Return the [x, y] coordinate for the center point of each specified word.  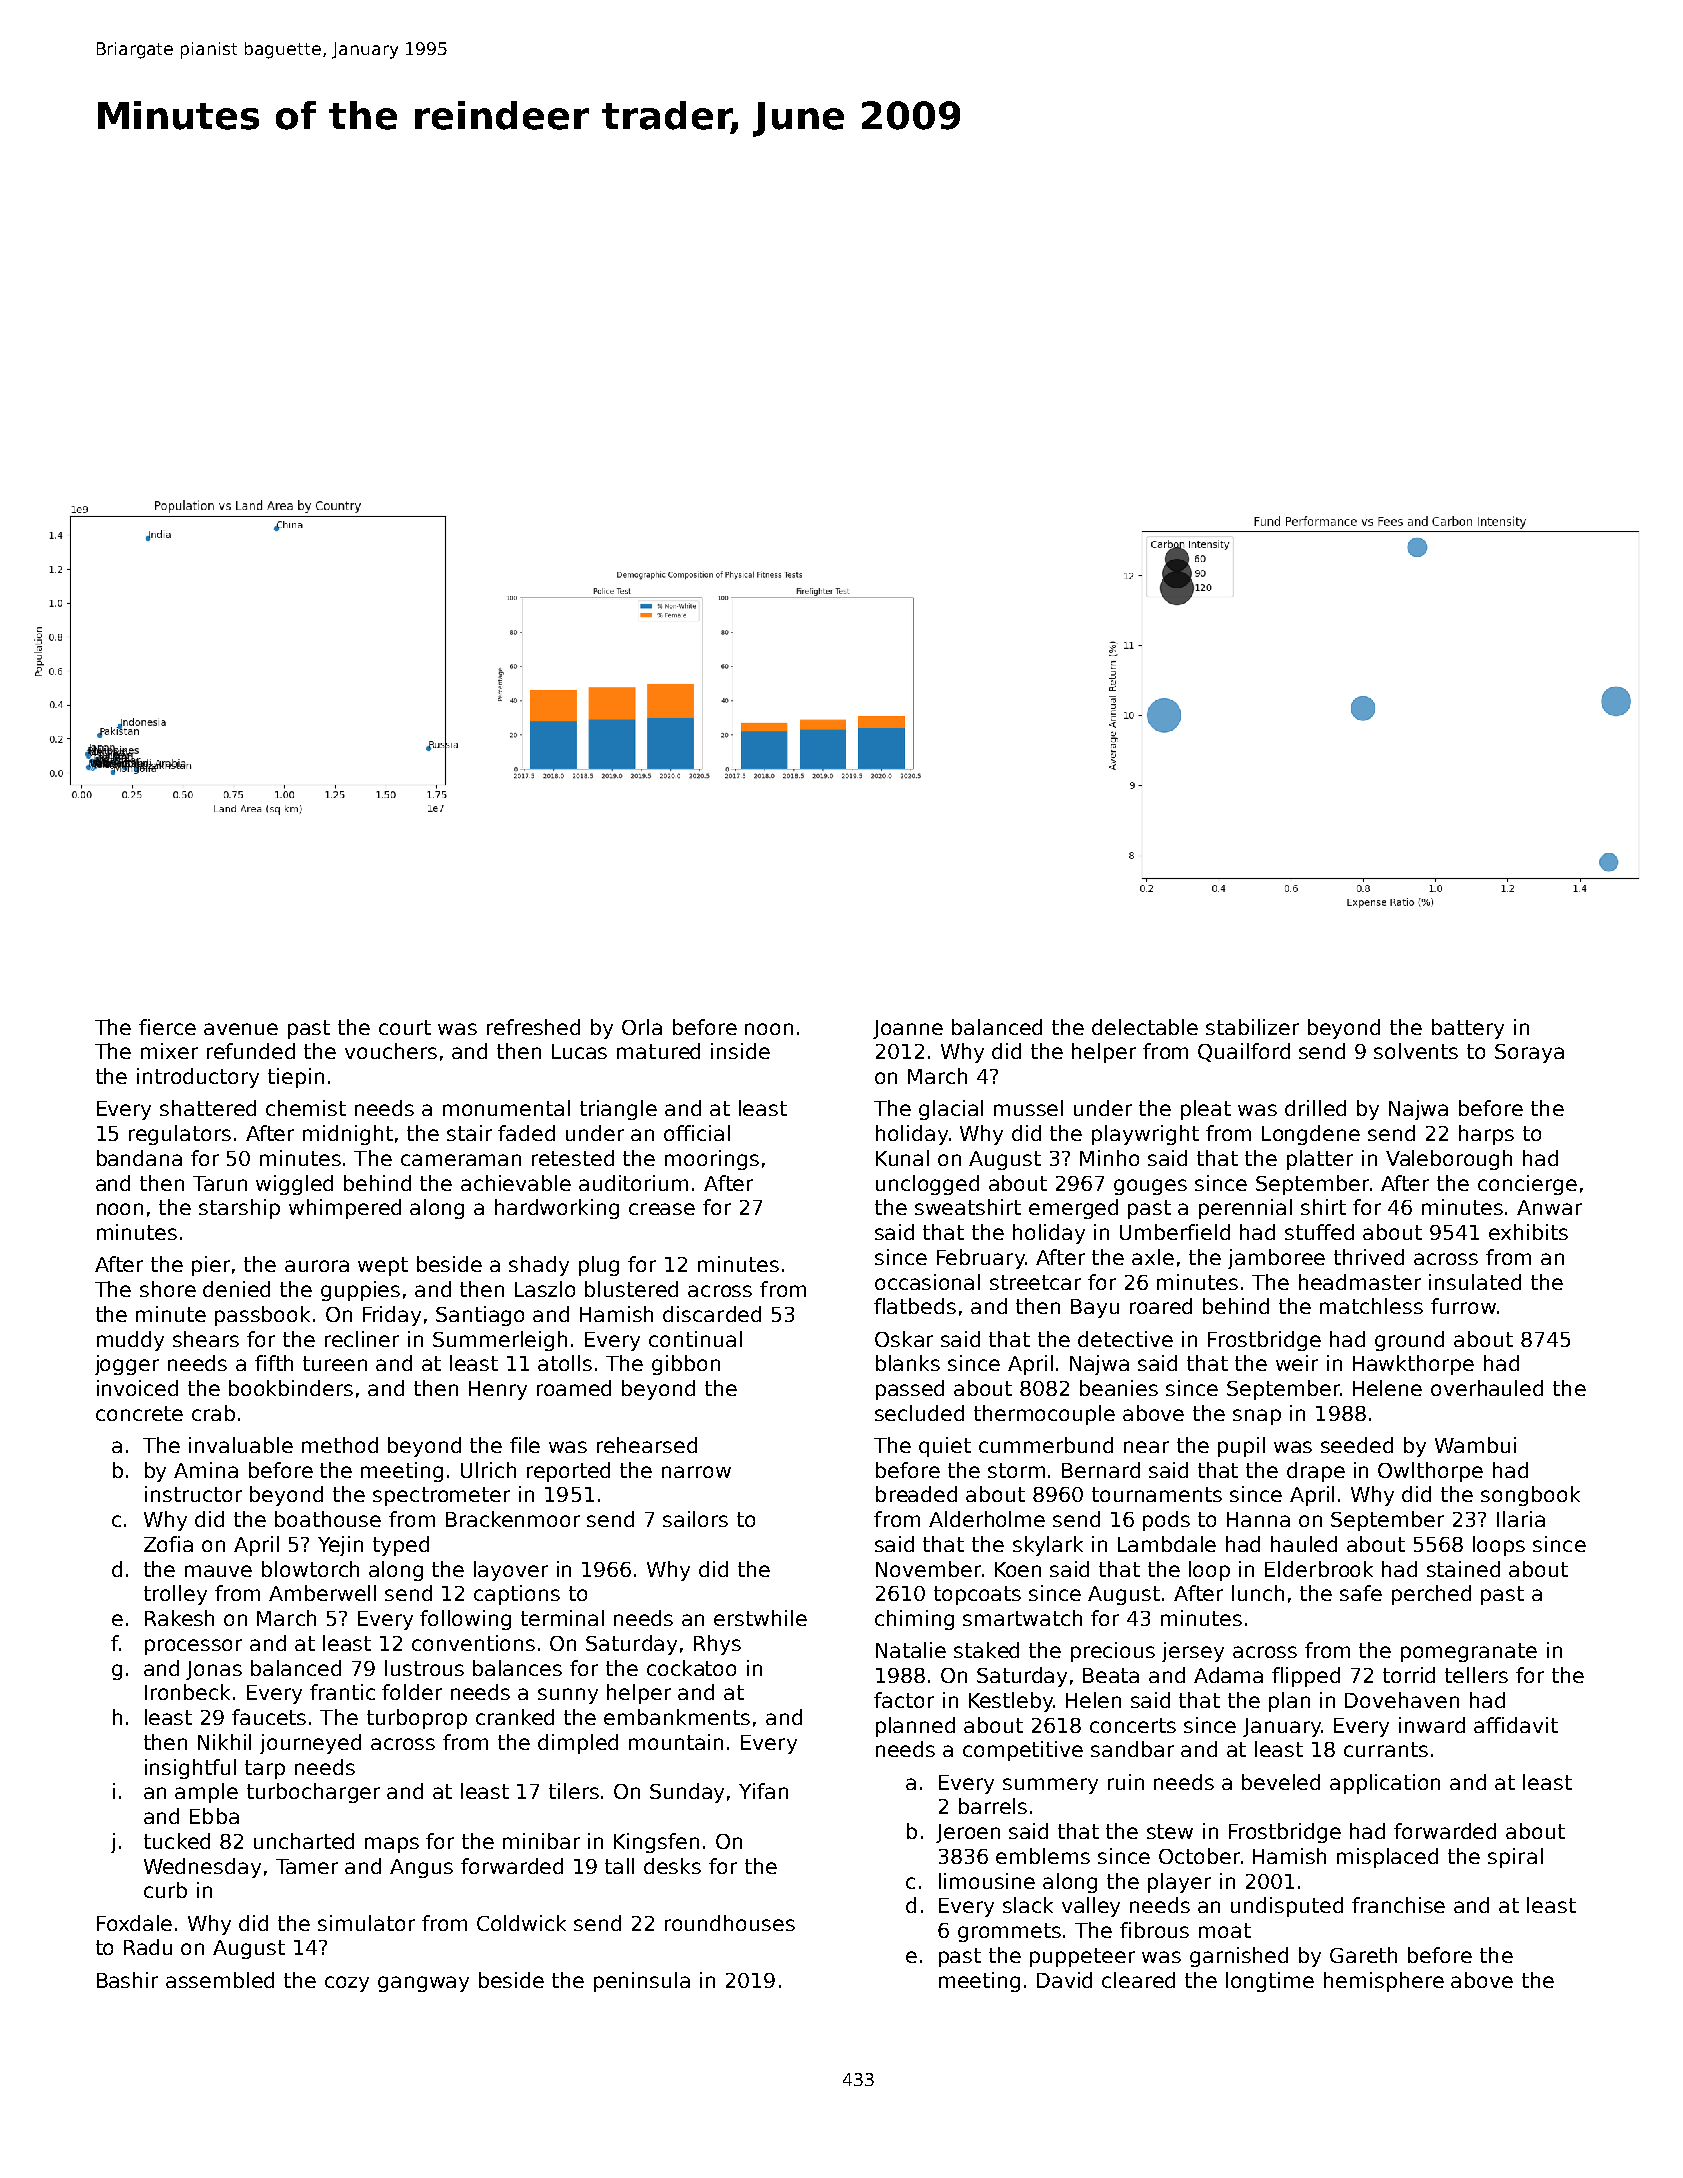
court [405, 1027]
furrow [1463, 1306]
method [340, 1445]
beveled [1281, 1782]
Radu [148, 1947]
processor [193, 1647]
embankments [677, 1717]
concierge [1527, 1185]
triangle [618, 1110]
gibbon [686, 1365]
